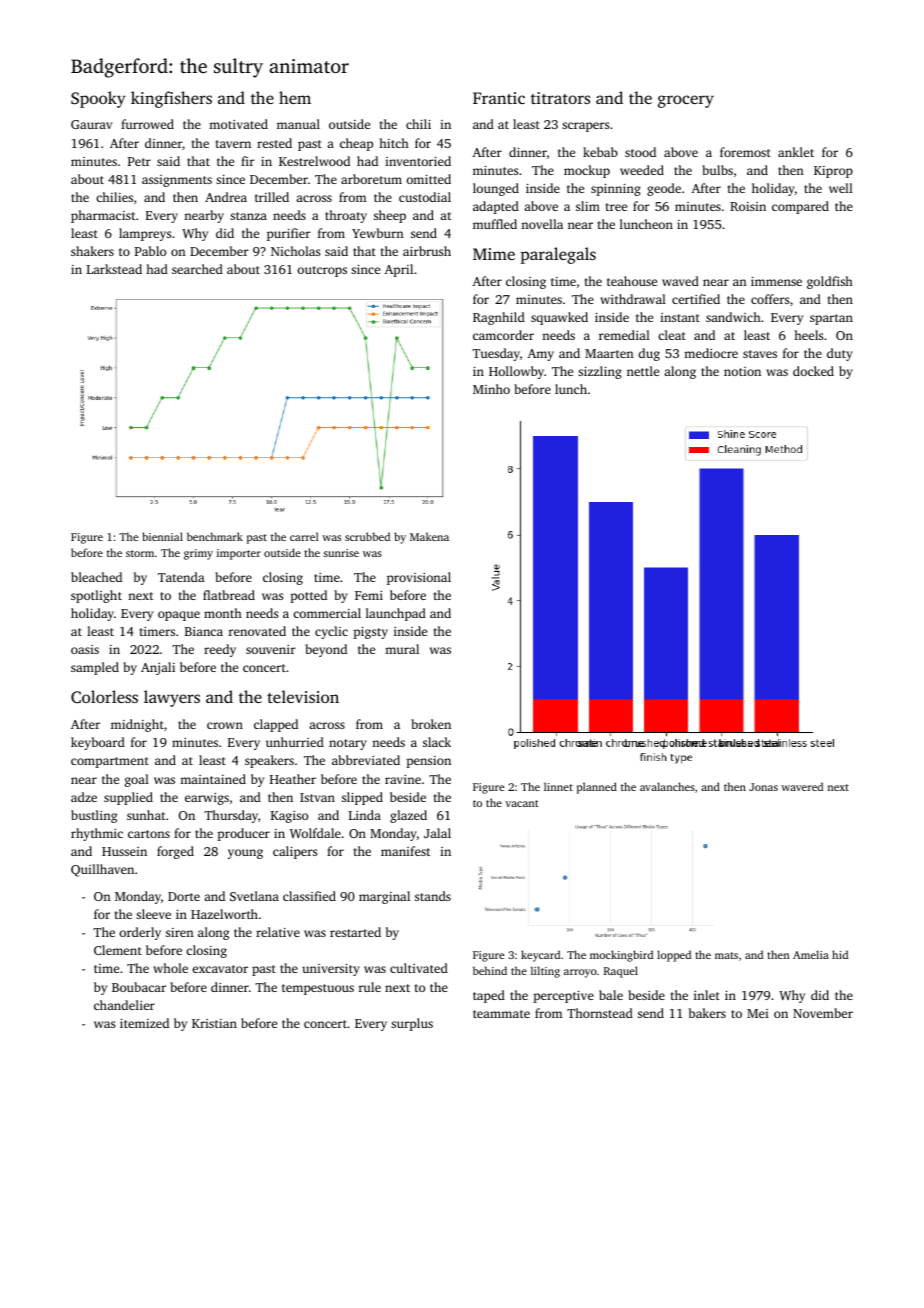  What do you see at coordinates (431, 724) in the image?
I see `broken` at bounding box center [431, 724].
